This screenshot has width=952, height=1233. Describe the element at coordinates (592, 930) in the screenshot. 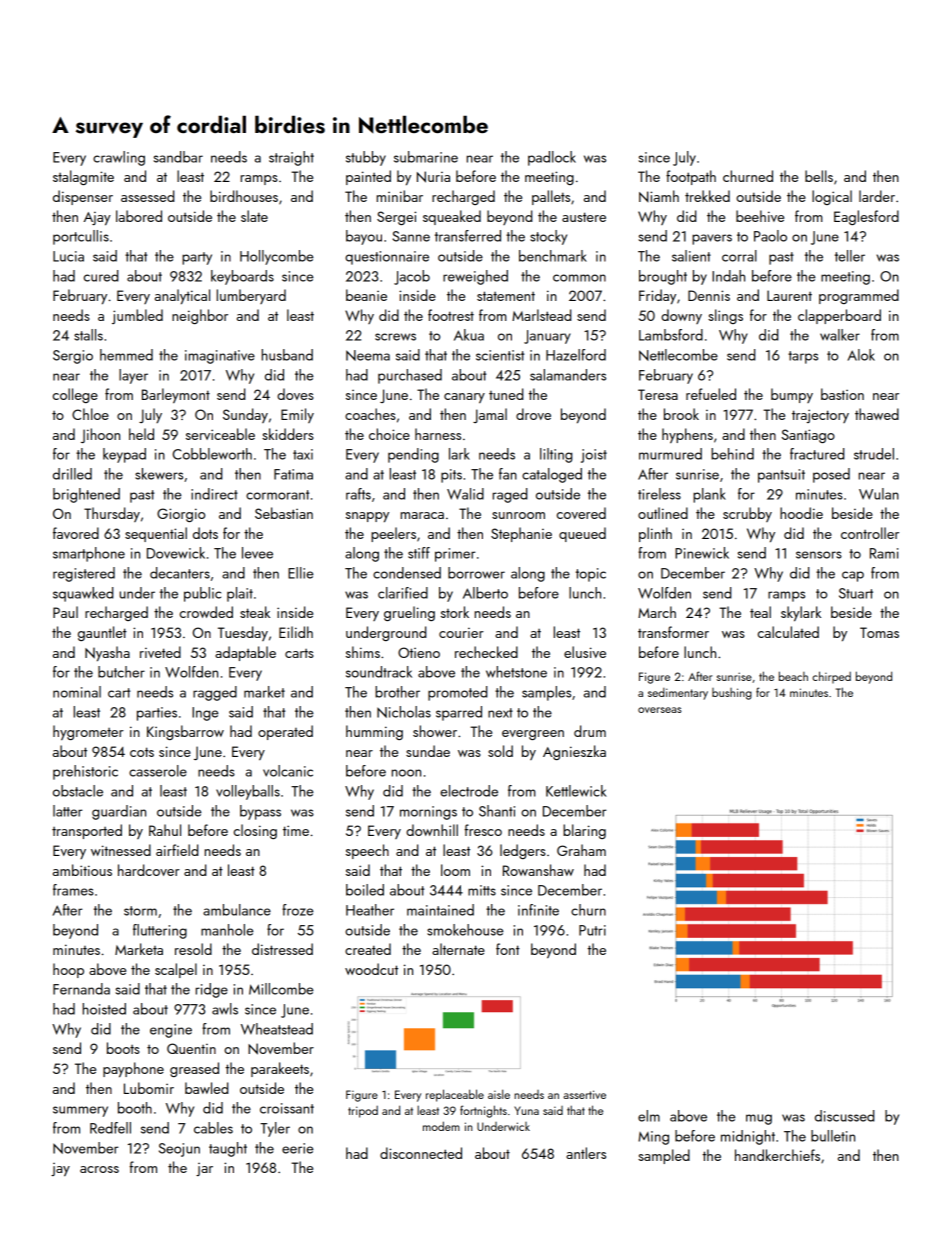

I see `Putri` at that location.
